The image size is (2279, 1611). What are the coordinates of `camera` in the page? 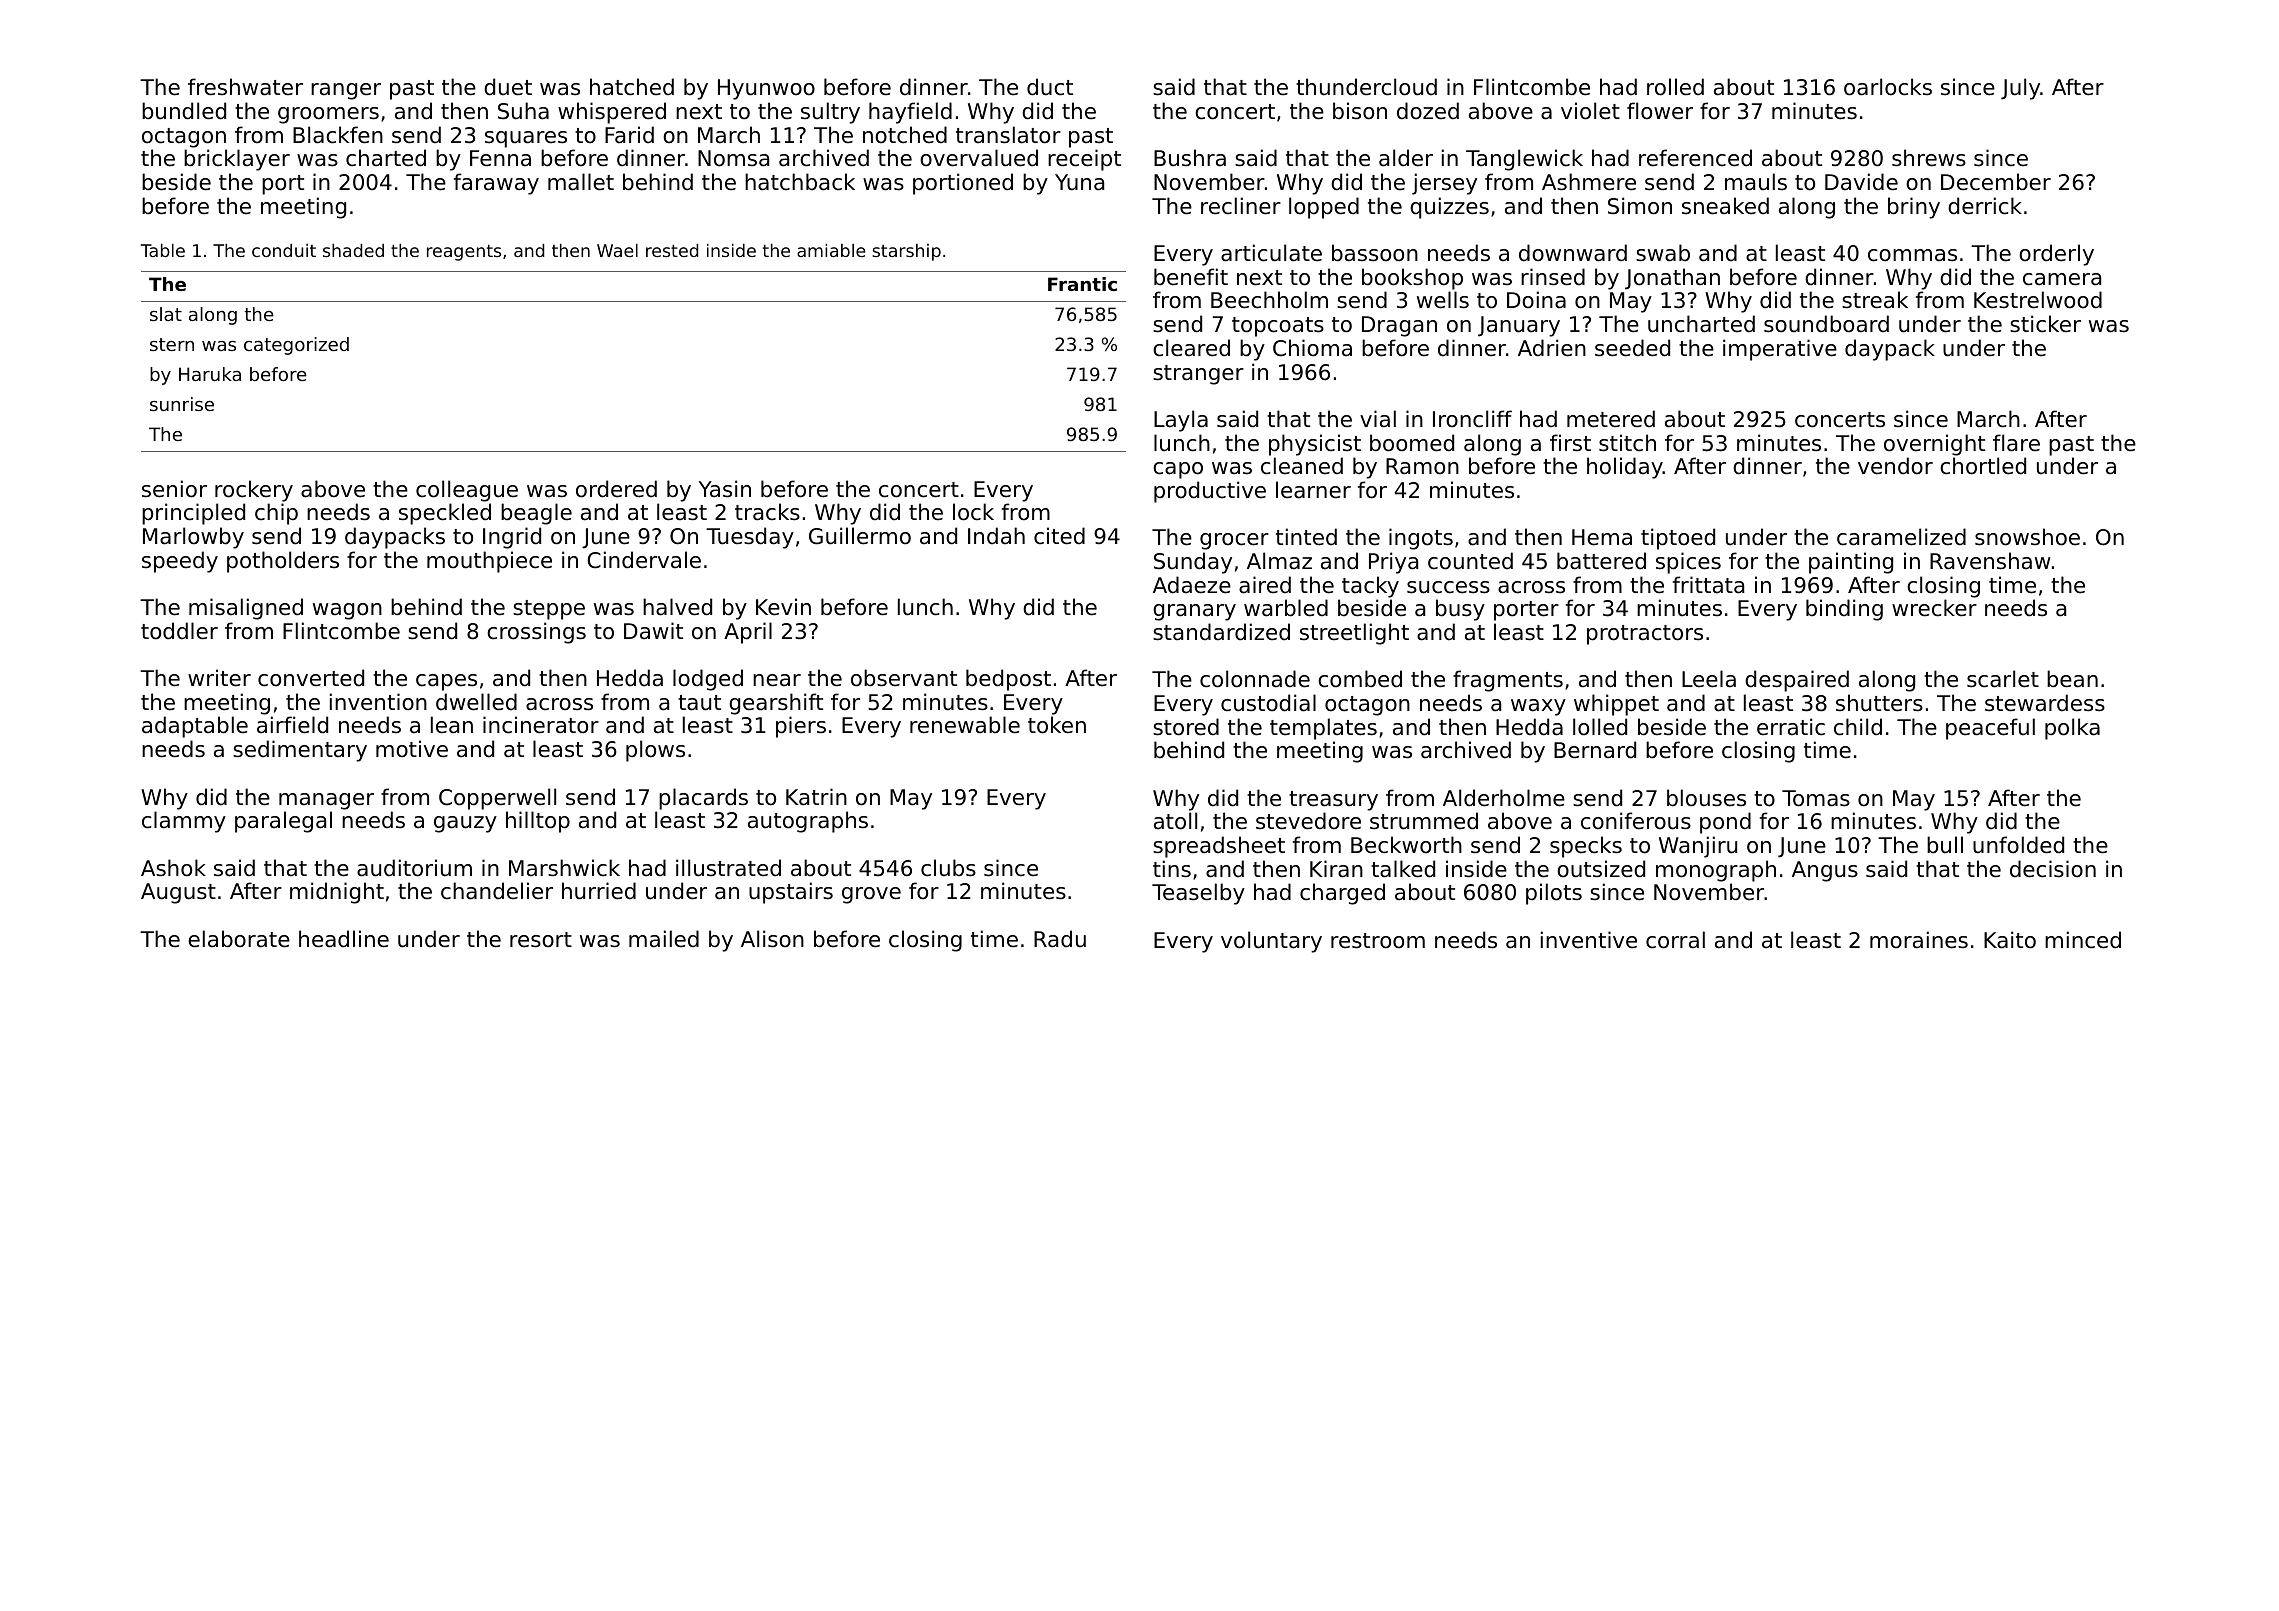 It's located at (2062, 279).
